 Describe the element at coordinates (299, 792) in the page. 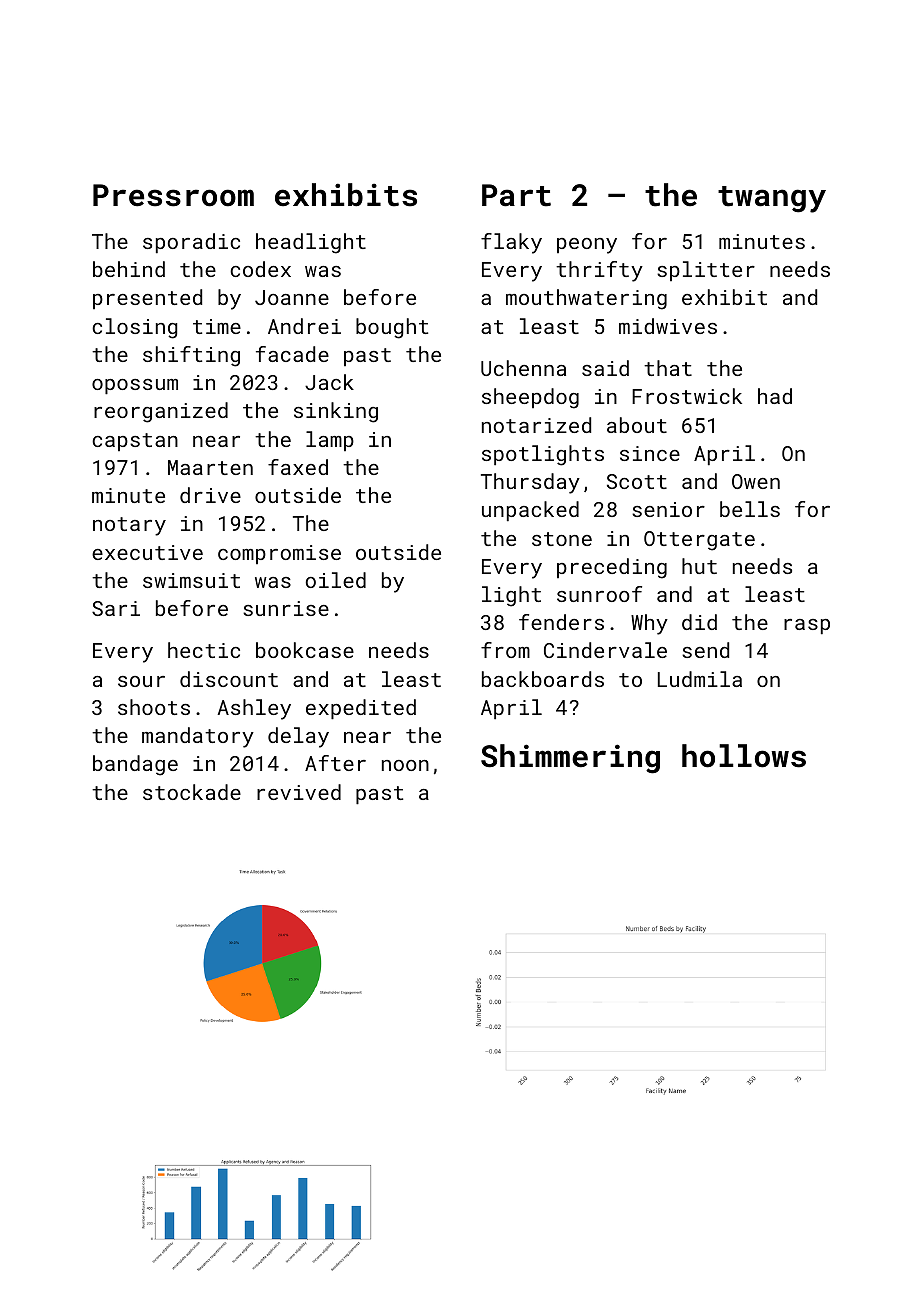

I see `revived` at that location.
